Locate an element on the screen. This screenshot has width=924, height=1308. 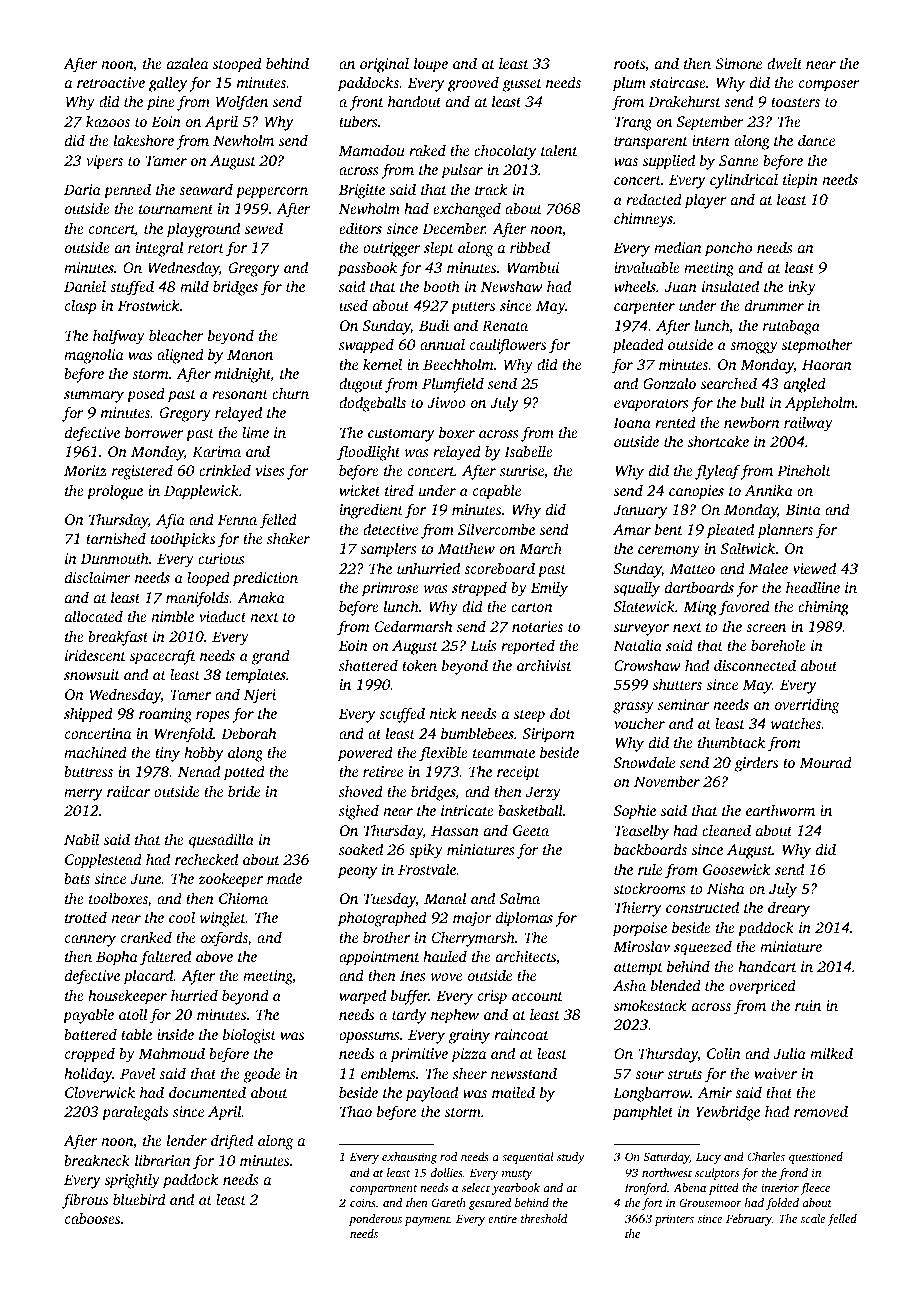
quesadilla is located at coordinates (221, 841).
